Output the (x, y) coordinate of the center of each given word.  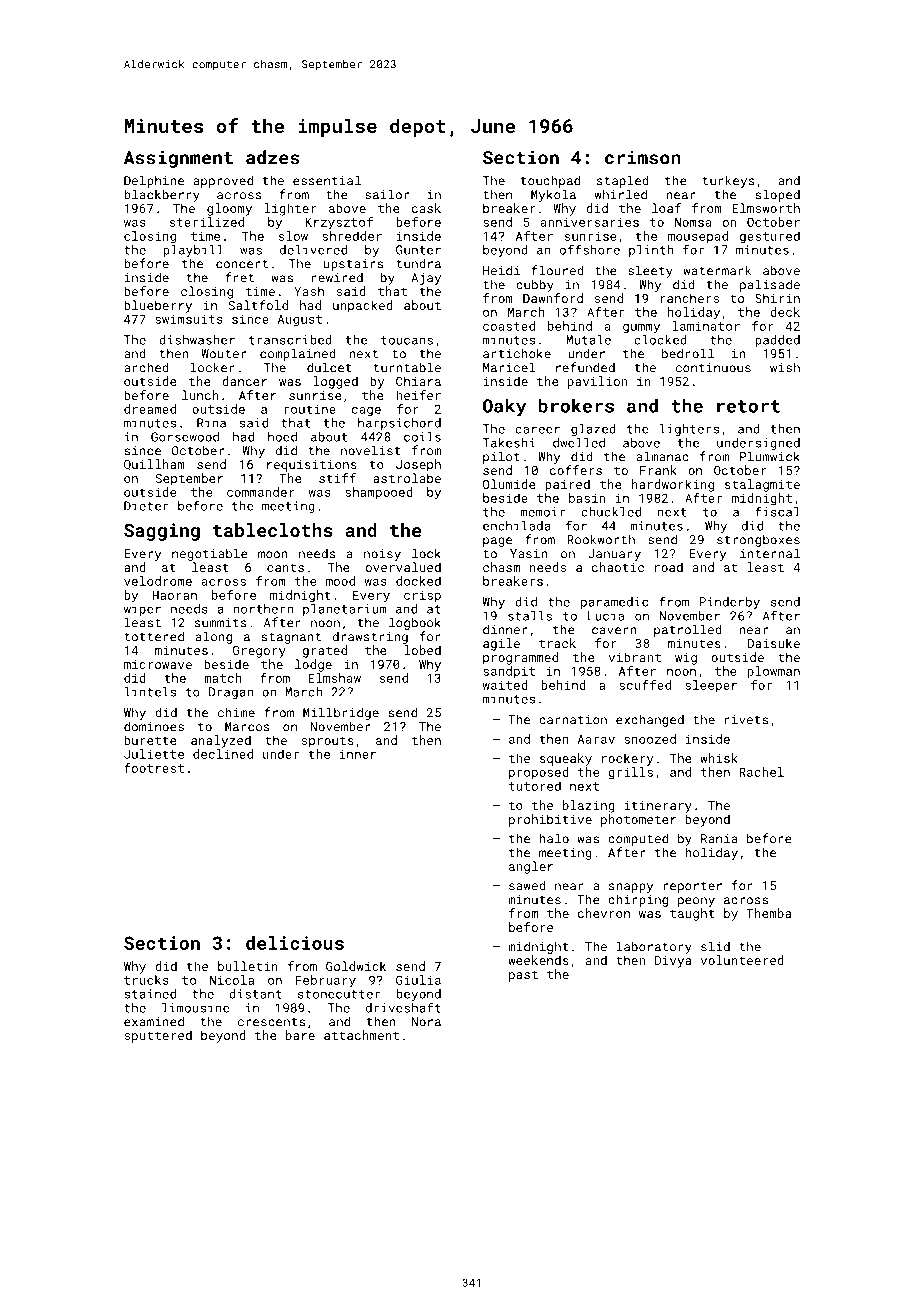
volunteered (742, 960)
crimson (643, 158)
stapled (623, 181)
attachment (361, 1035)
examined (154, 1021)
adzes (273, 157)
